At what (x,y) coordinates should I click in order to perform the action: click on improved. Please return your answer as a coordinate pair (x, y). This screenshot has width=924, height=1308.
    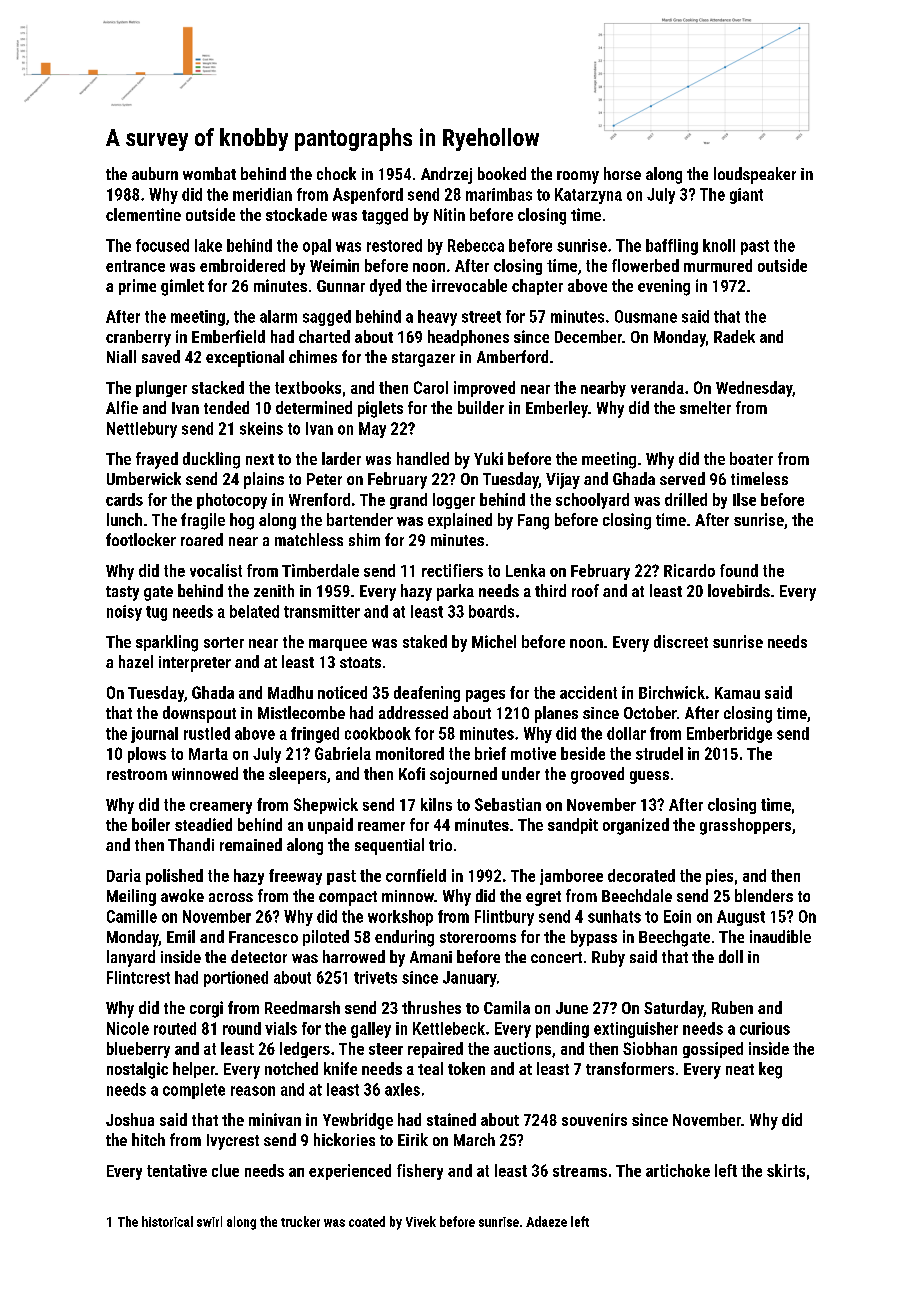
    Looking at the image, I should click on (484, 389).
